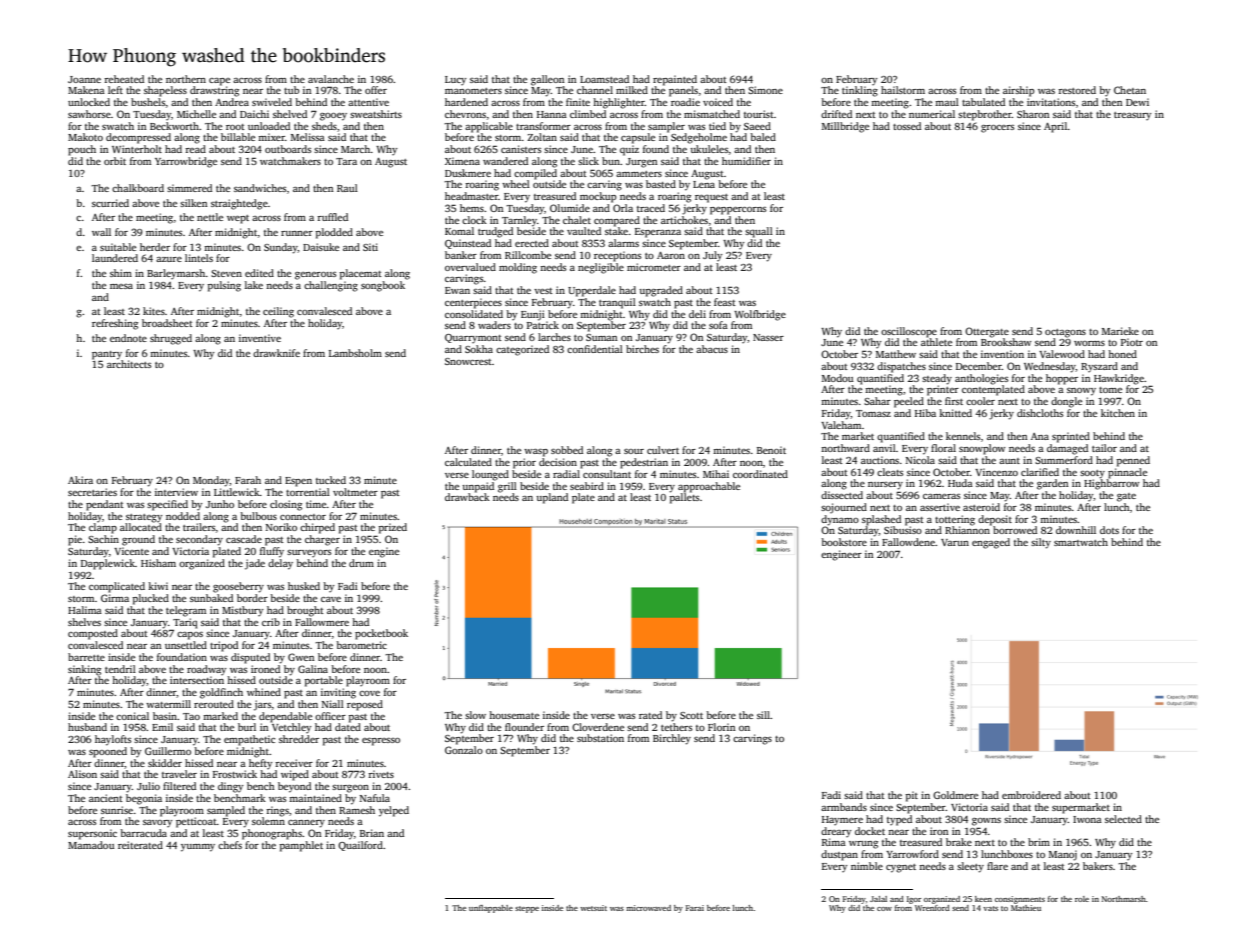 The width and height of the screenshot is (1233, 952). What do you see at coordinates (991, 543) in the screenshot?
I see `engaged` at bounding box center [991, 543].
